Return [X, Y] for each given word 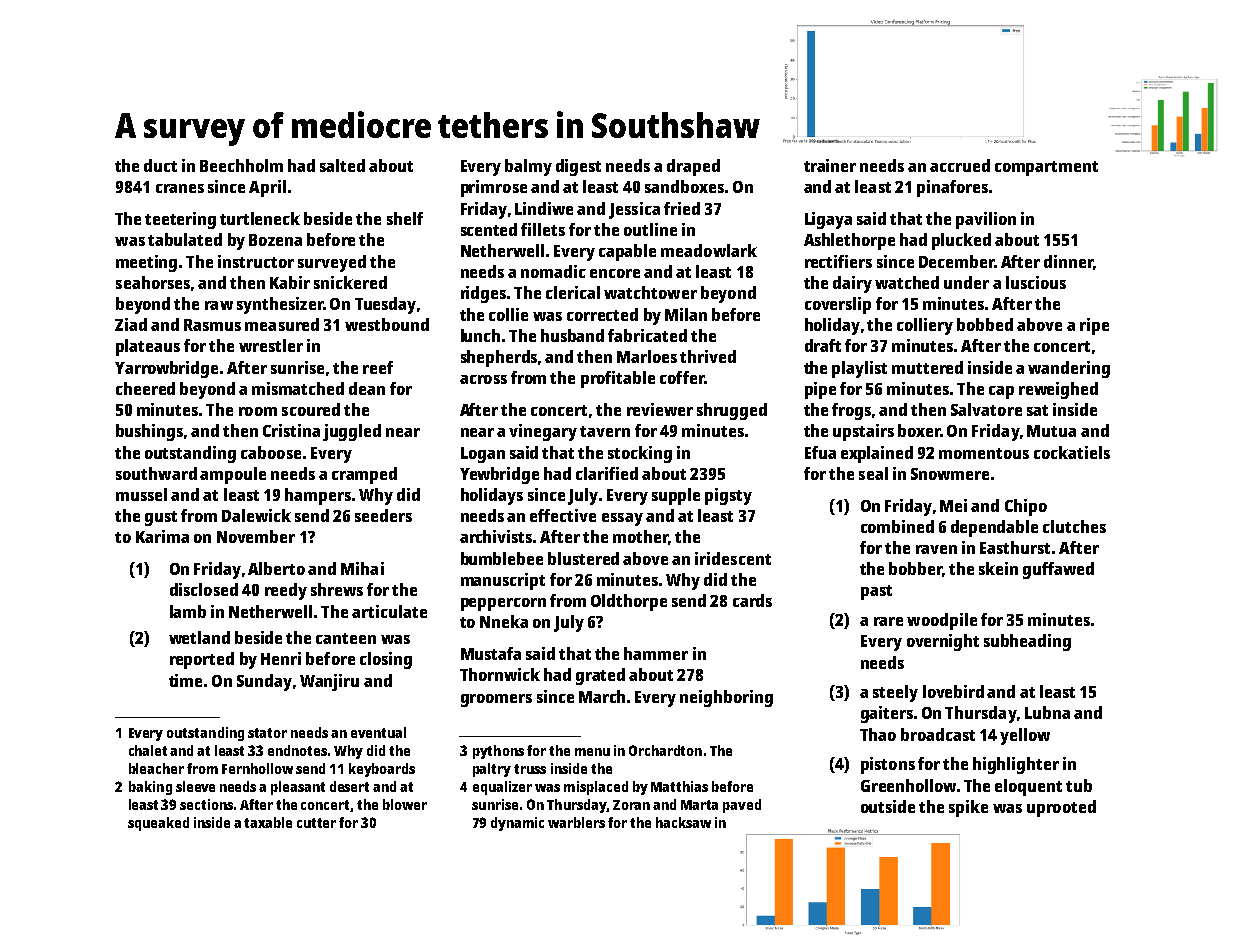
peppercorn [503, 604]
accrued [960, 165]
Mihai [362, 568]
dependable [994, 528]
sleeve [195, 786]
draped [693, 167]
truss [530, 769]
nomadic [553, 271]
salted [342, 165]
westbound [387, 324]
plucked [961, 241]
